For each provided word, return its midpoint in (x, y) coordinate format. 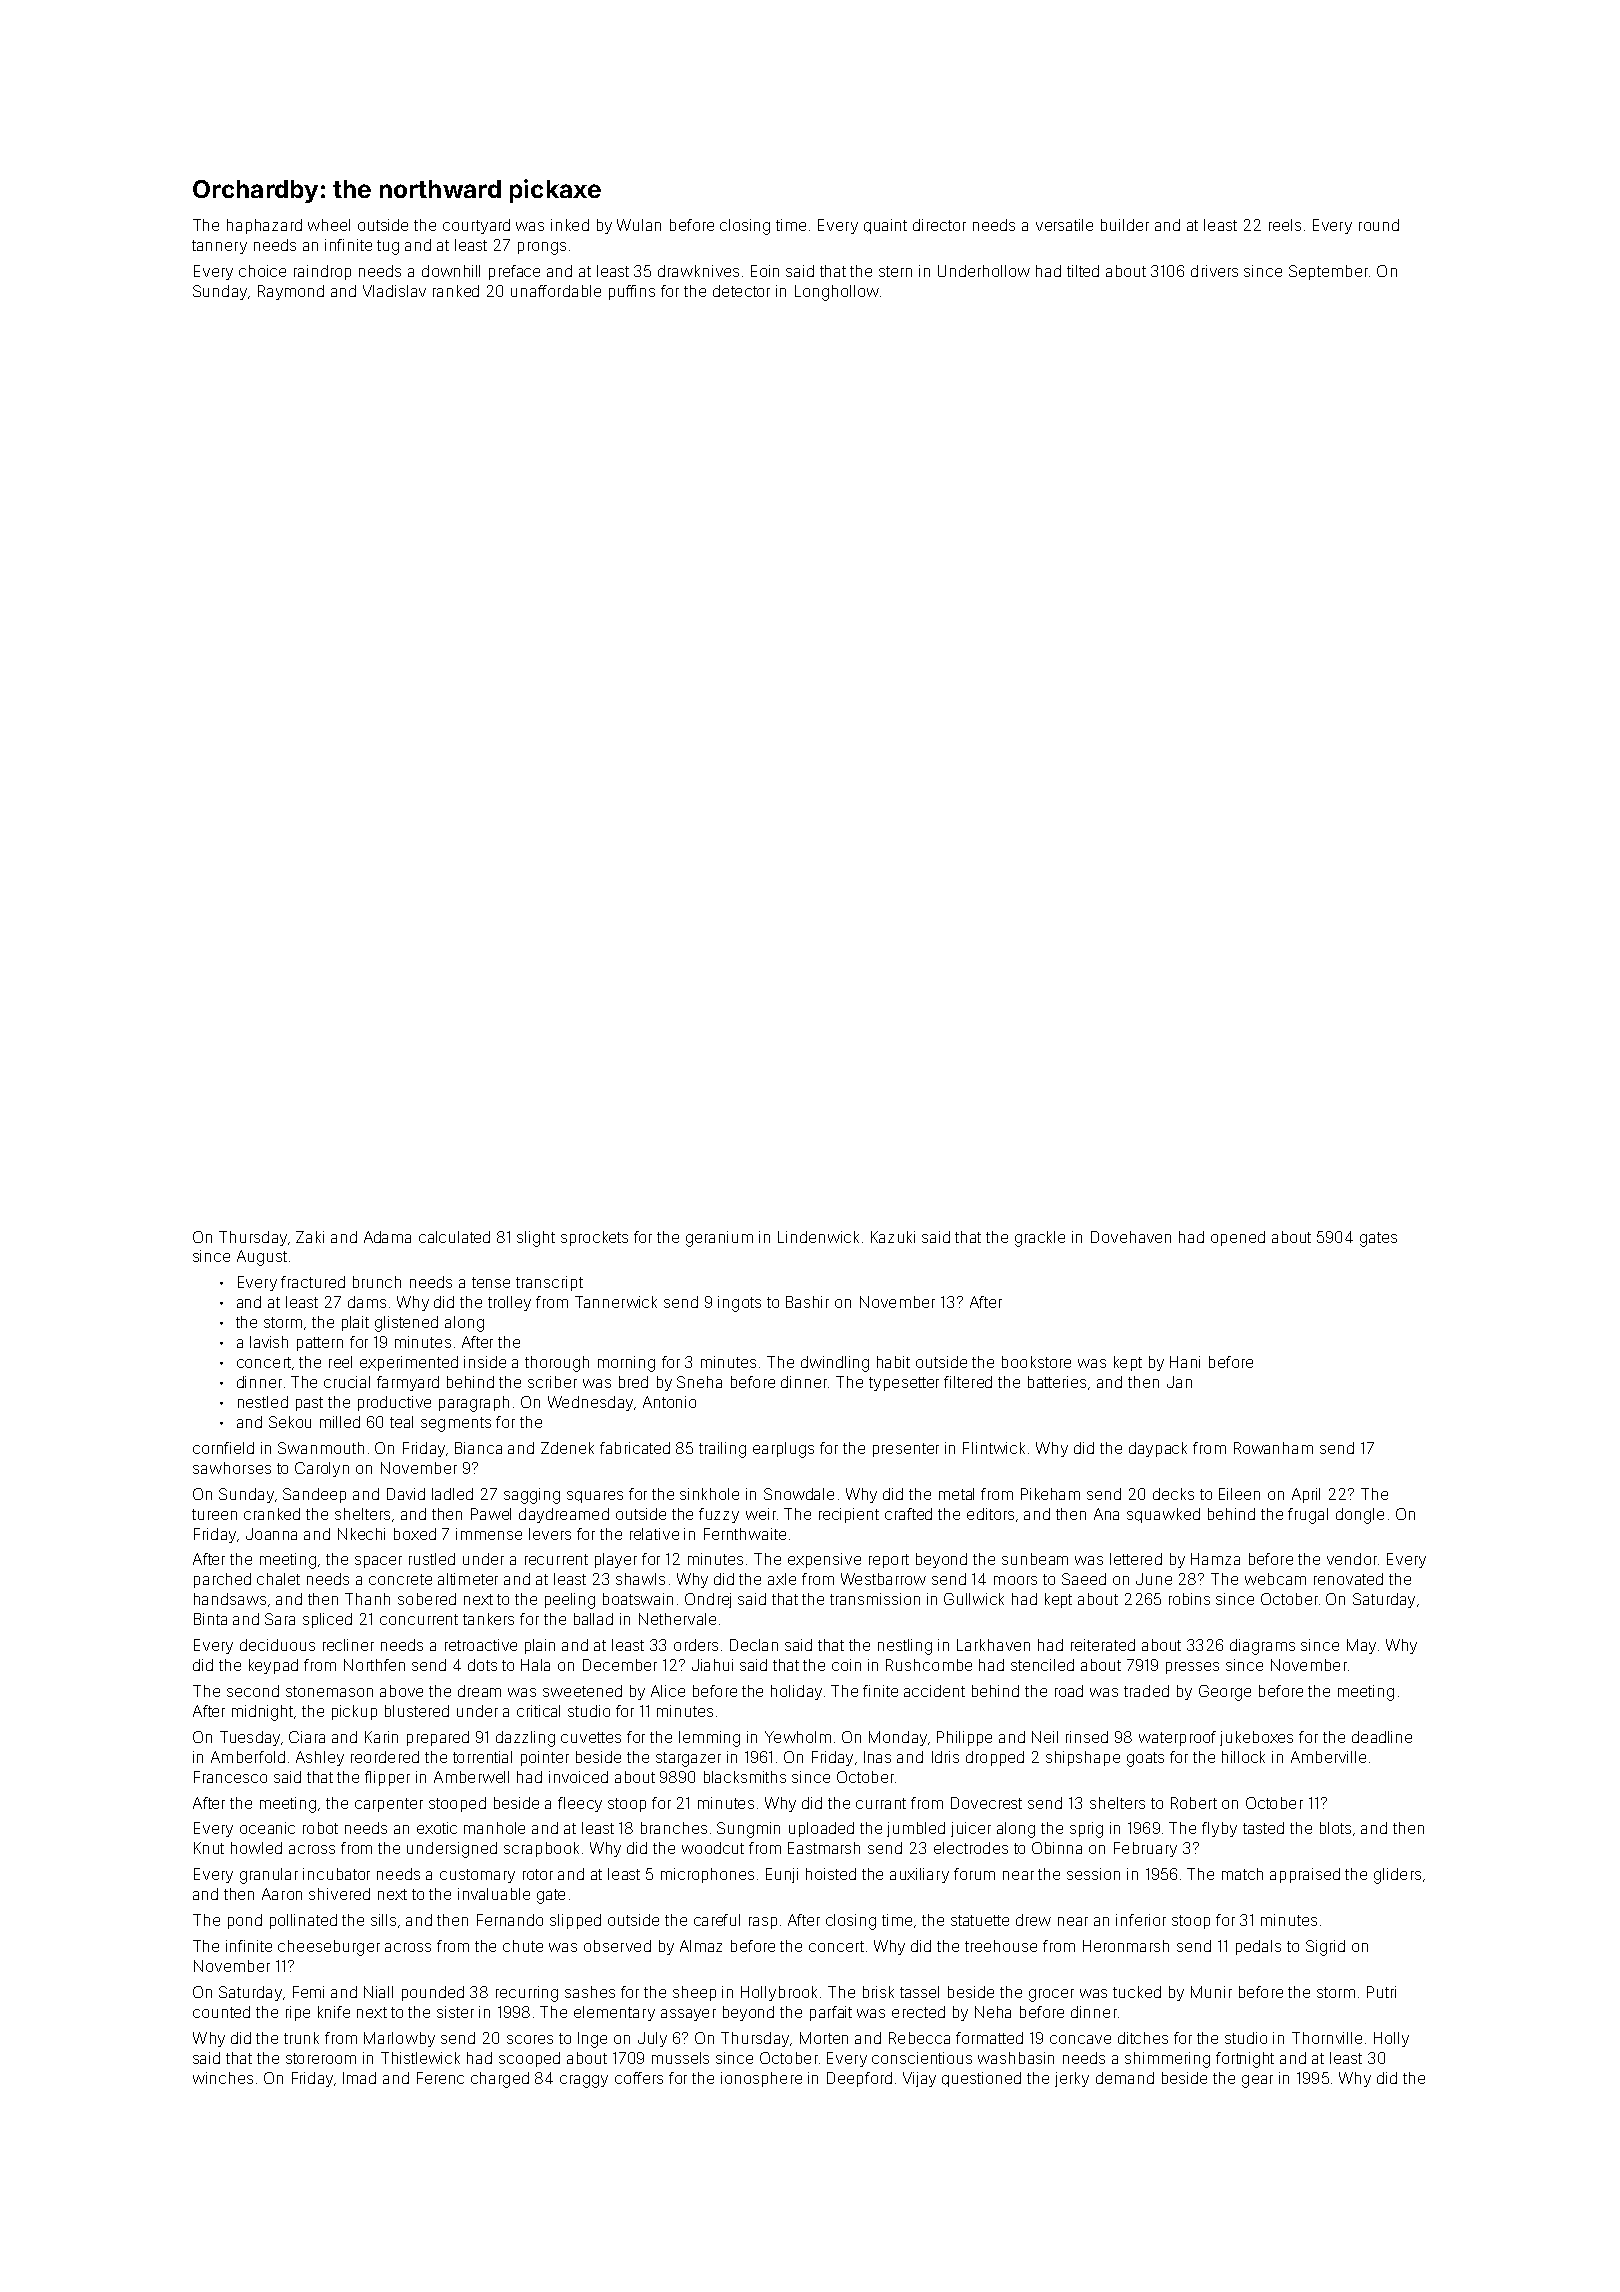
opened (1238, 1238)
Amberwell (471, 1777)
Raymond (291, 292)
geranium (719, 1239)
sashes (590, 1992)
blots (1335, 1828)
